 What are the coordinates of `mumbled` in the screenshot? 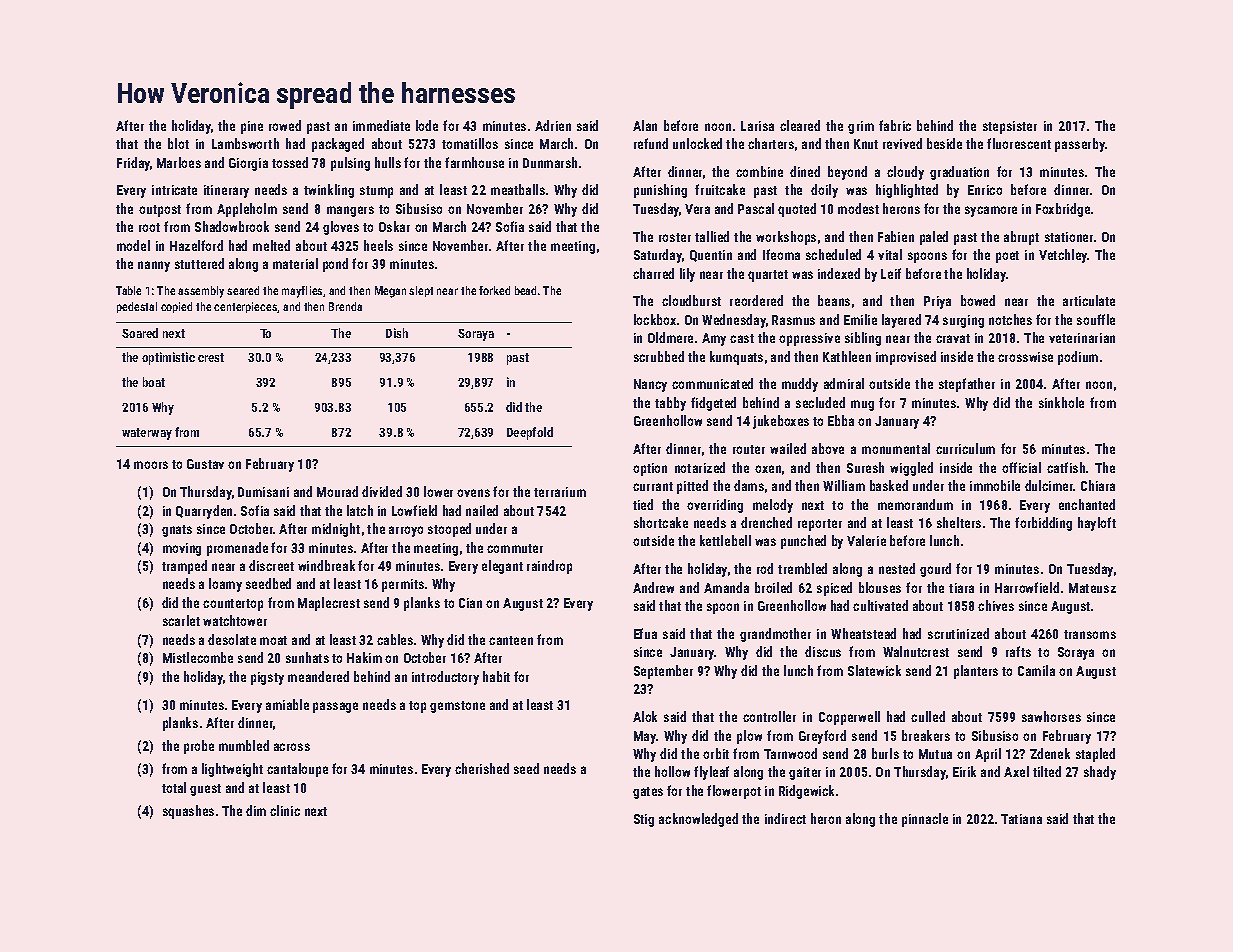 It's located at (244, 745).
